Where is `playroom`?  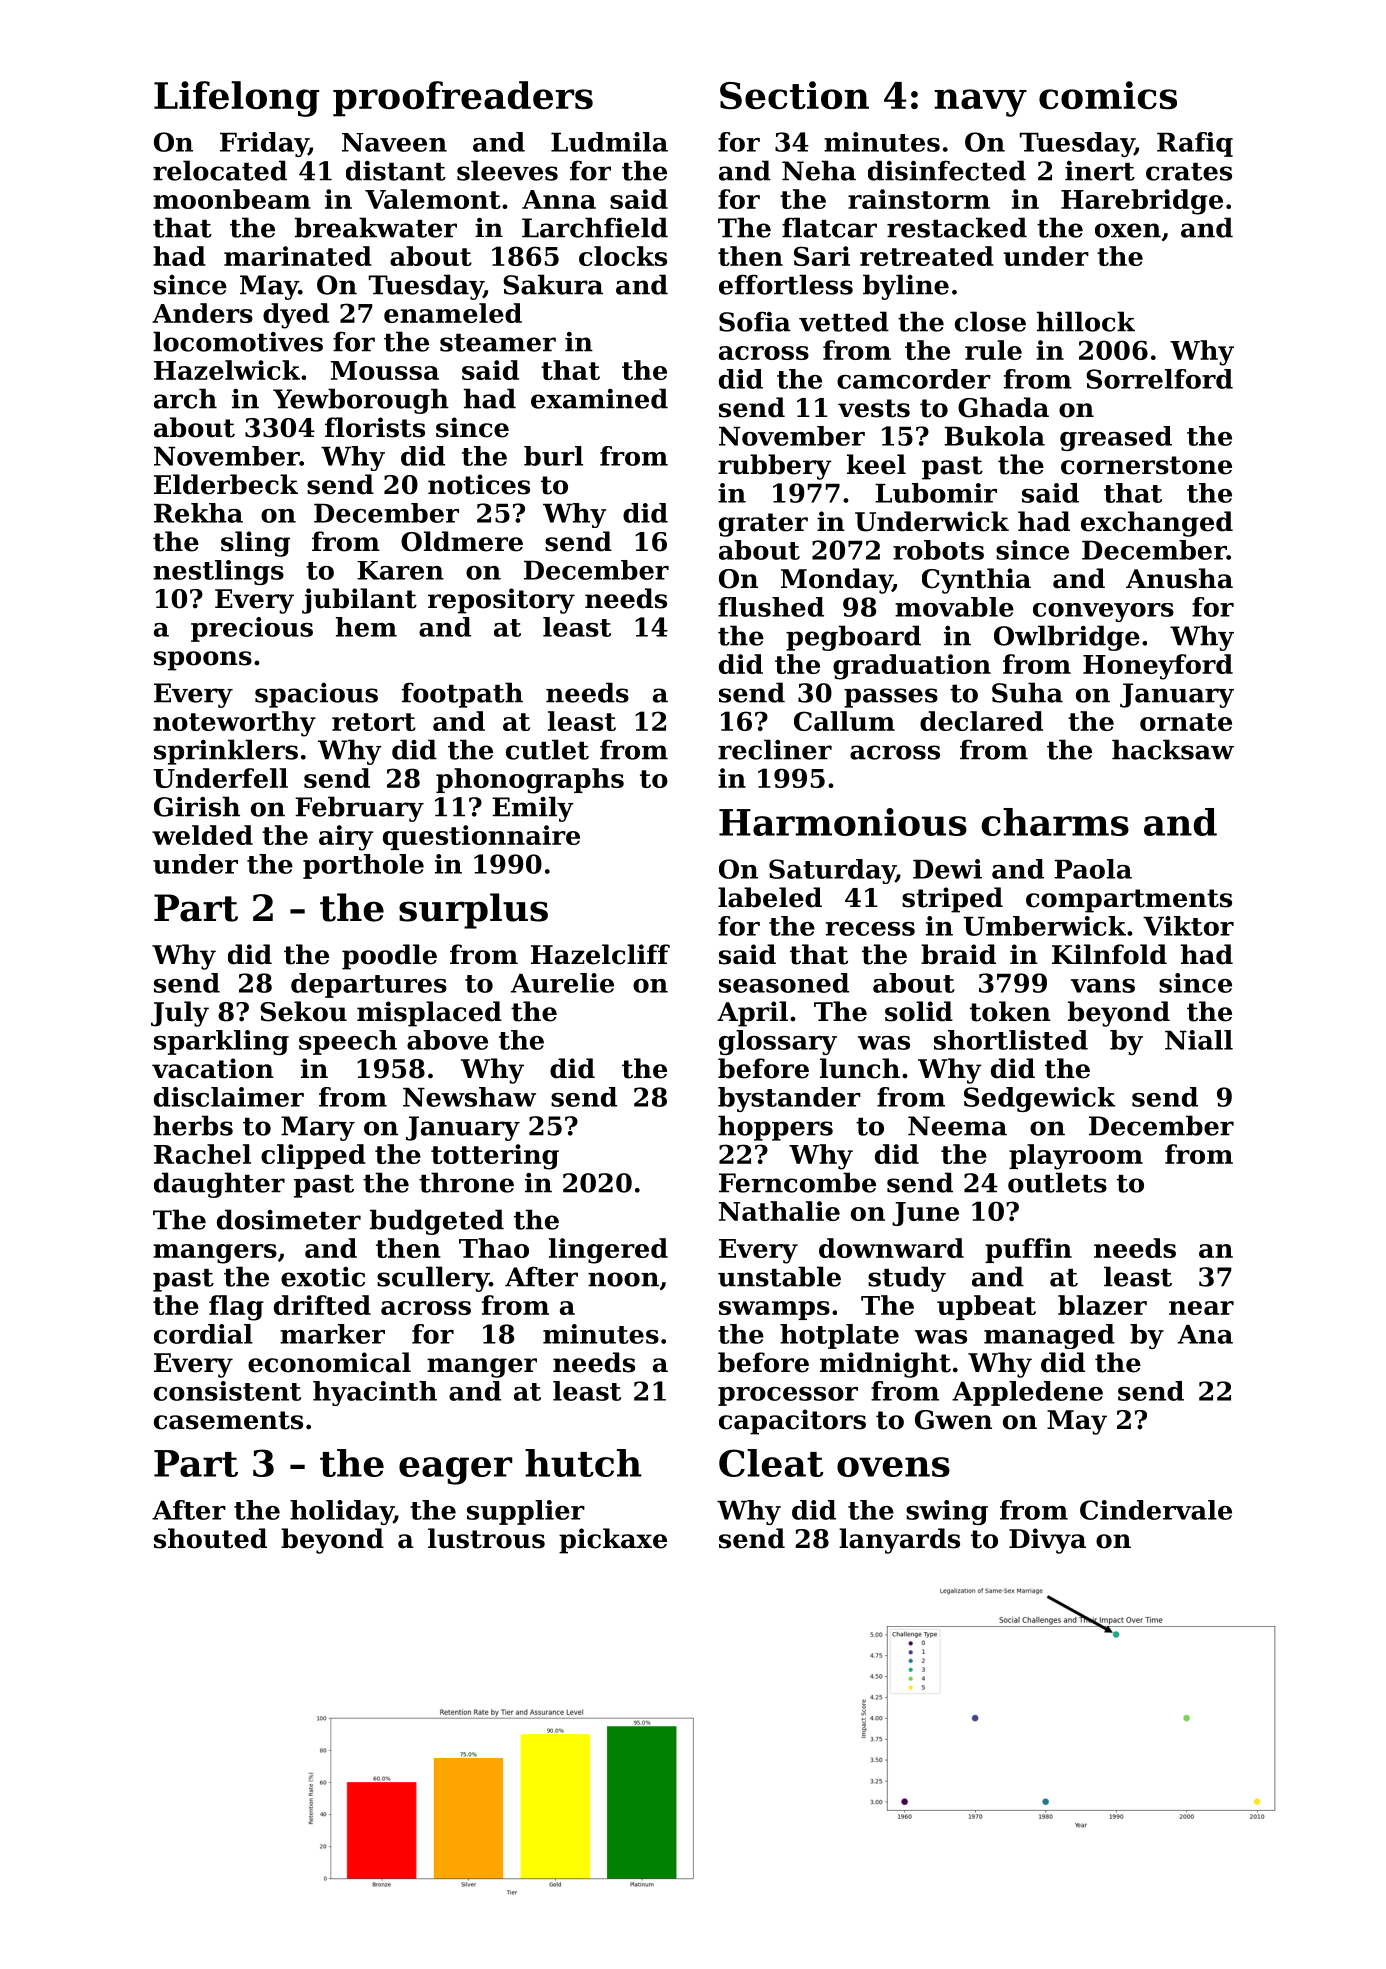
playroom is located at coordinates (1076, 1157).
